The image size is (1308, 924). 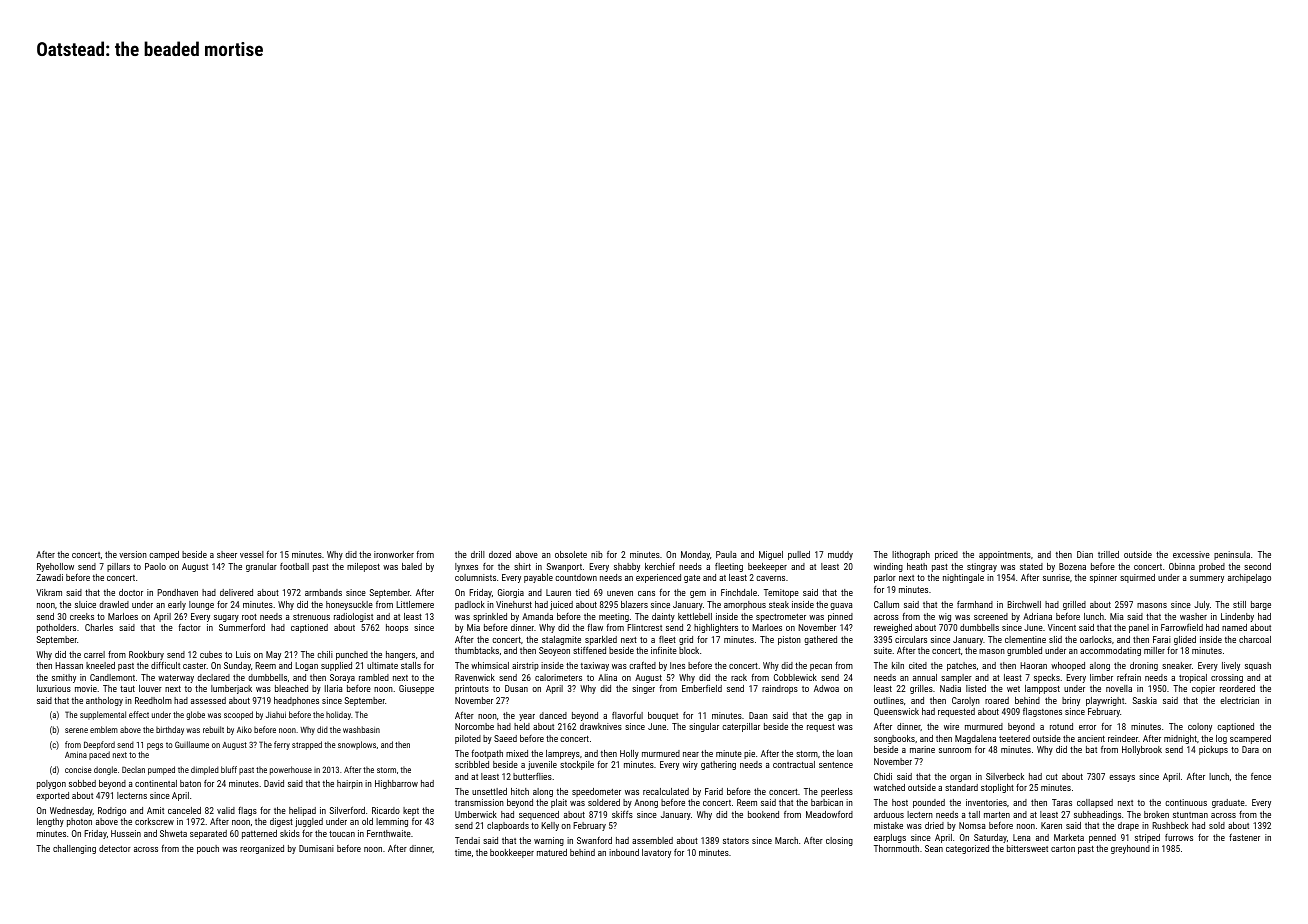 What do you see at coordinates (105, 770) in the screenshot?
I see `dongle` at bounding box center [105, 770].
